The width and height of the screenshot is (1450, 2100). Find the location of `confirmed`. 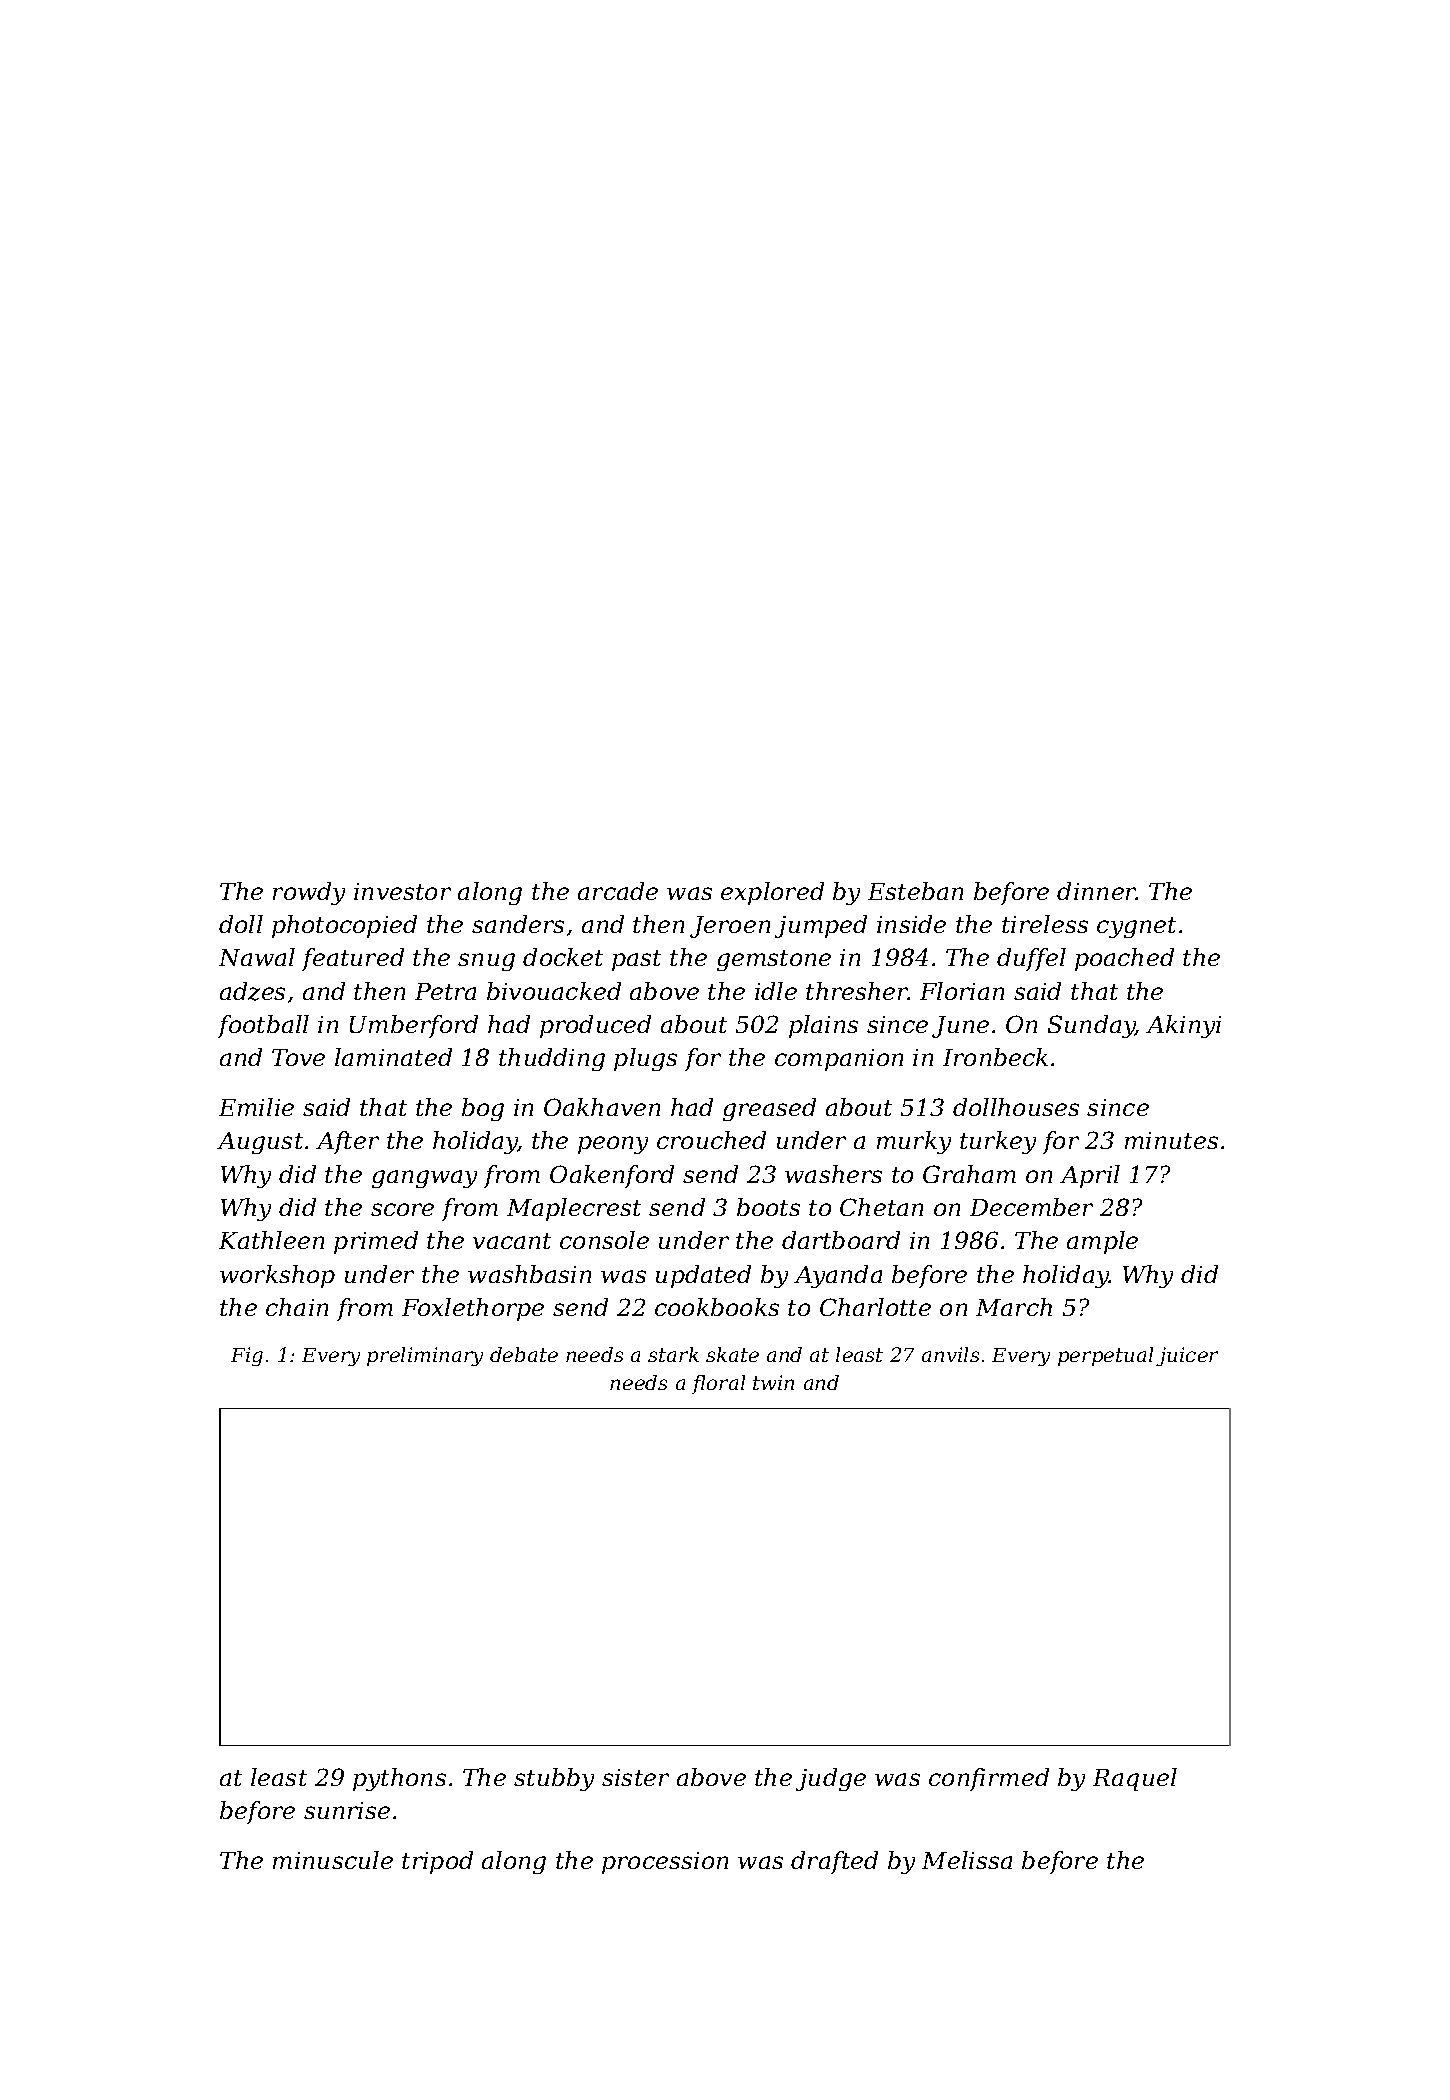

confirmed is located at coordinates (989, 1779).
